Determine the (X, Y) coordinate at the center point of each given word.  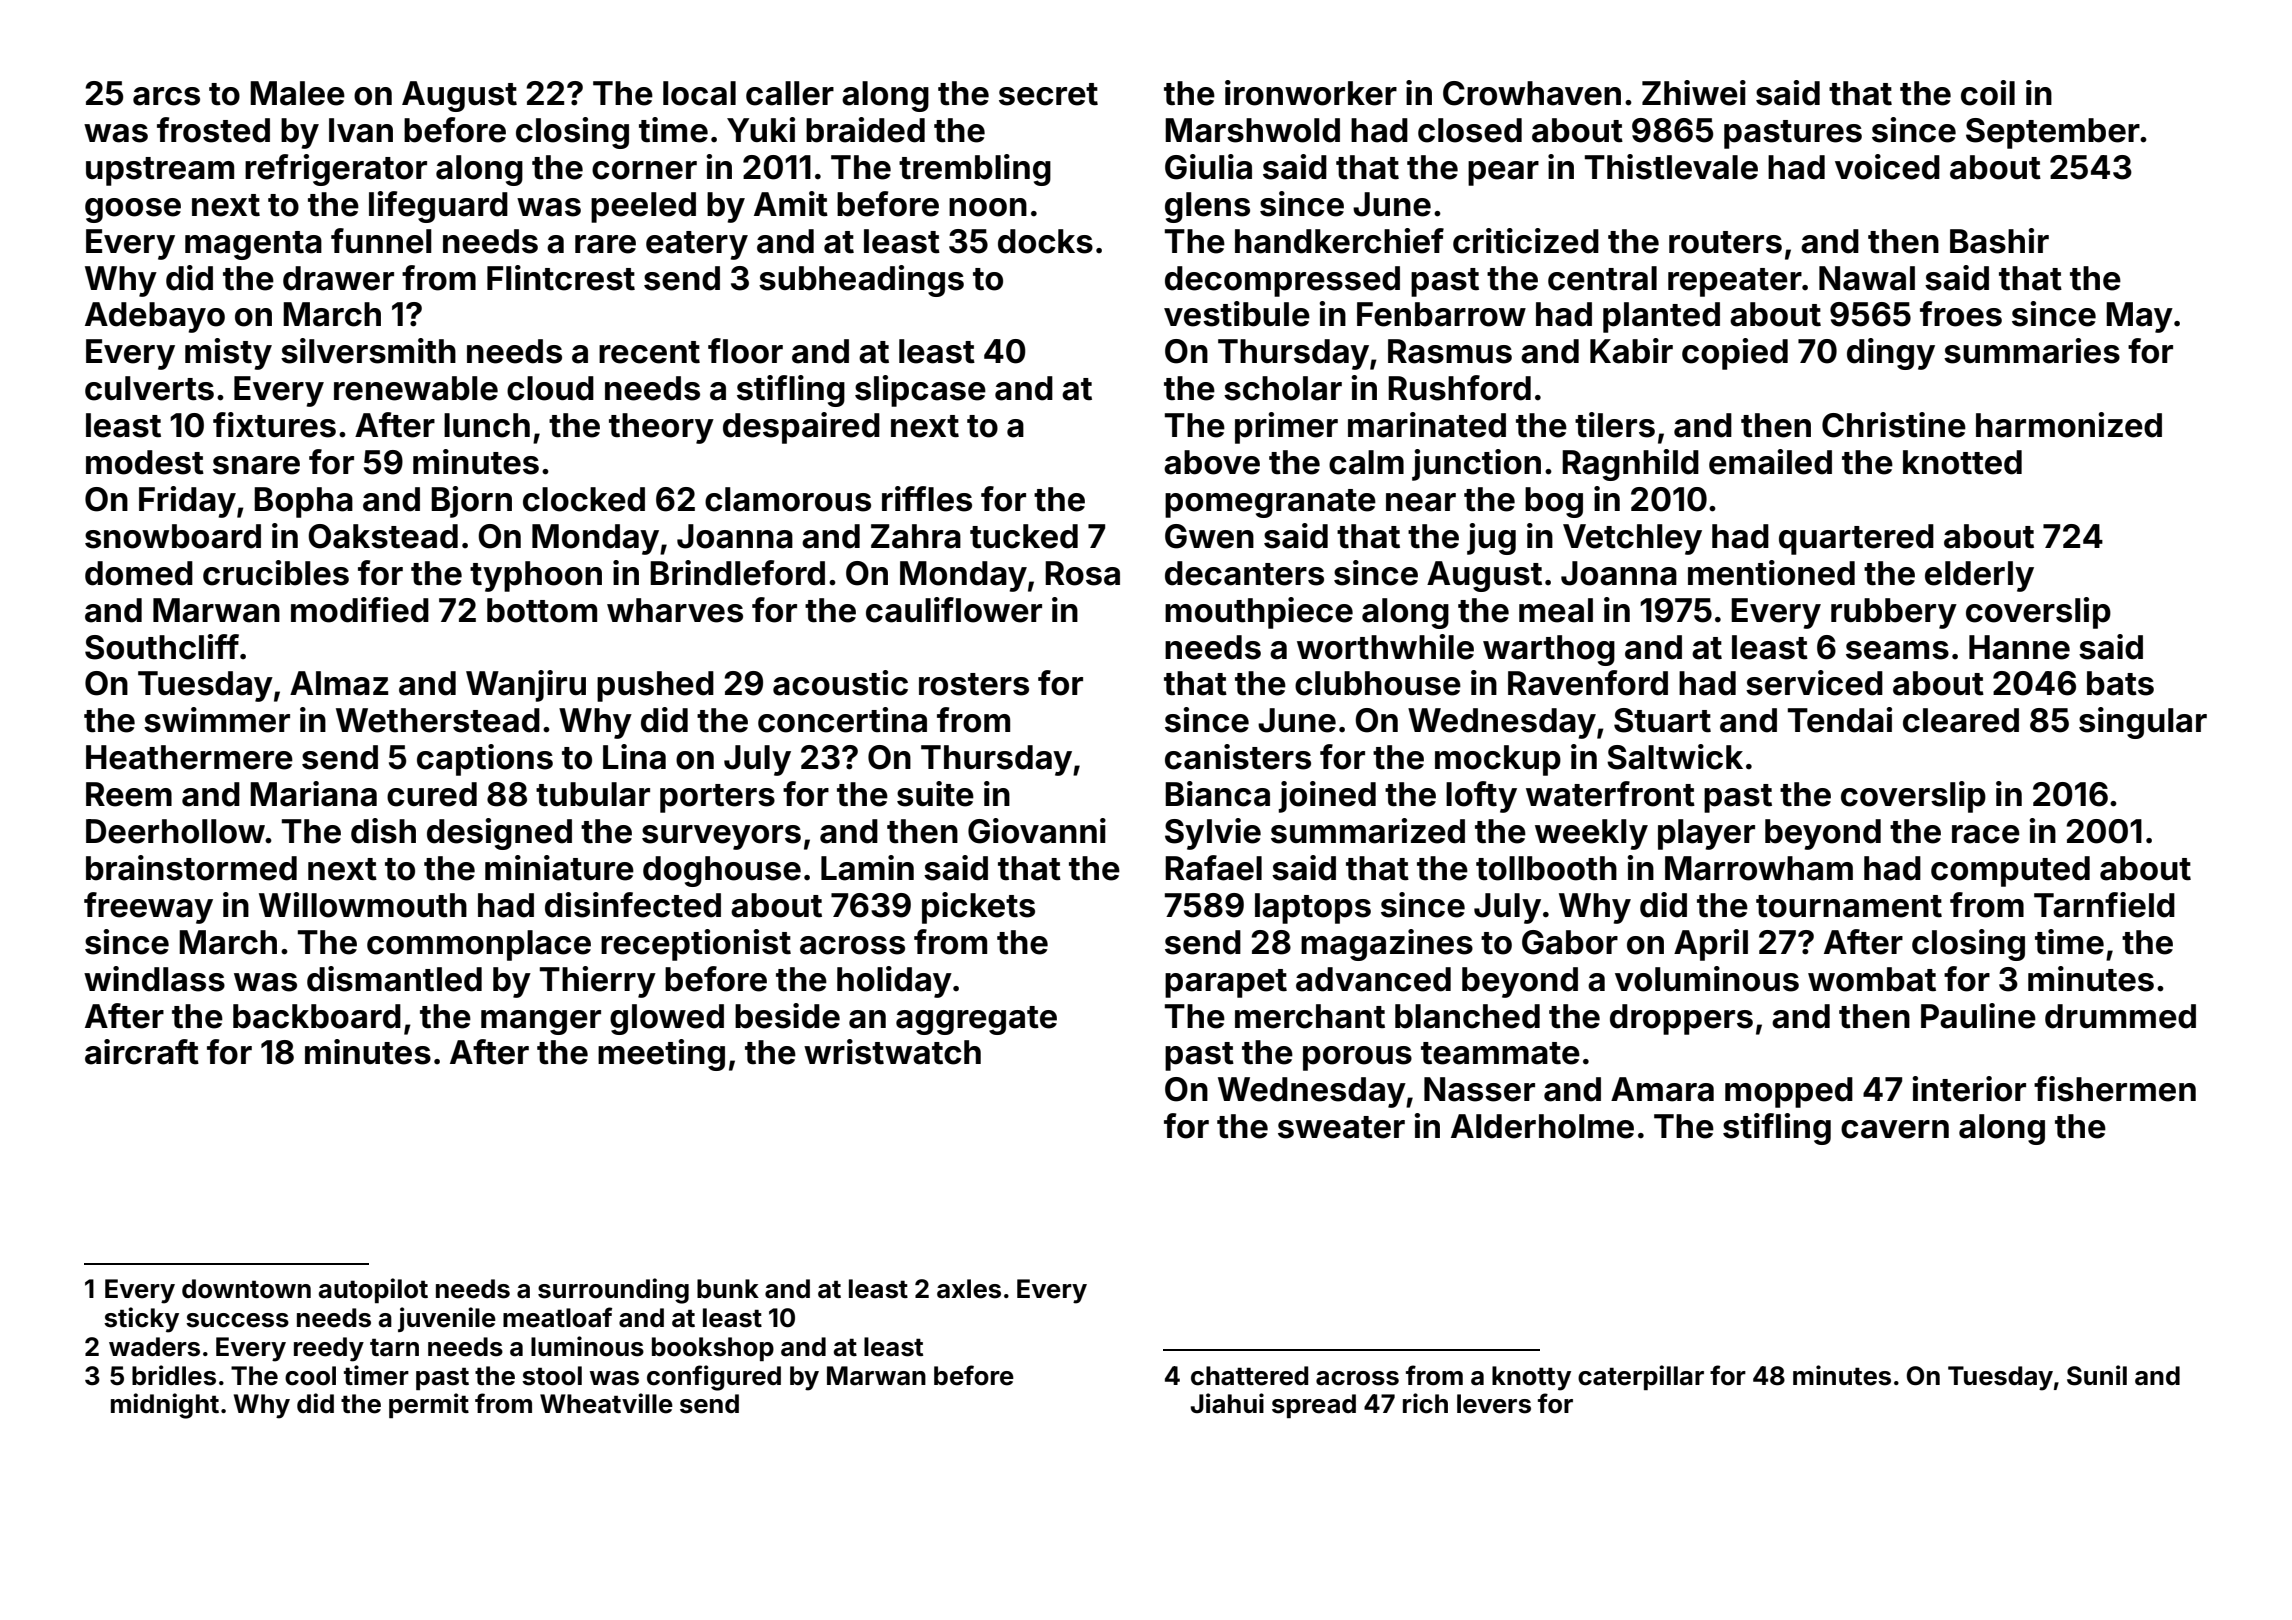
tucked (1024, 536)
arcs (166, 96)
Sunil (2097, 1375)
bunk (728, 1288)
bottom (542, 610)
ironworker (1311, 93)
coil (1988, 93)
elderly (1979, 576)
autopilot (373, 1290)
